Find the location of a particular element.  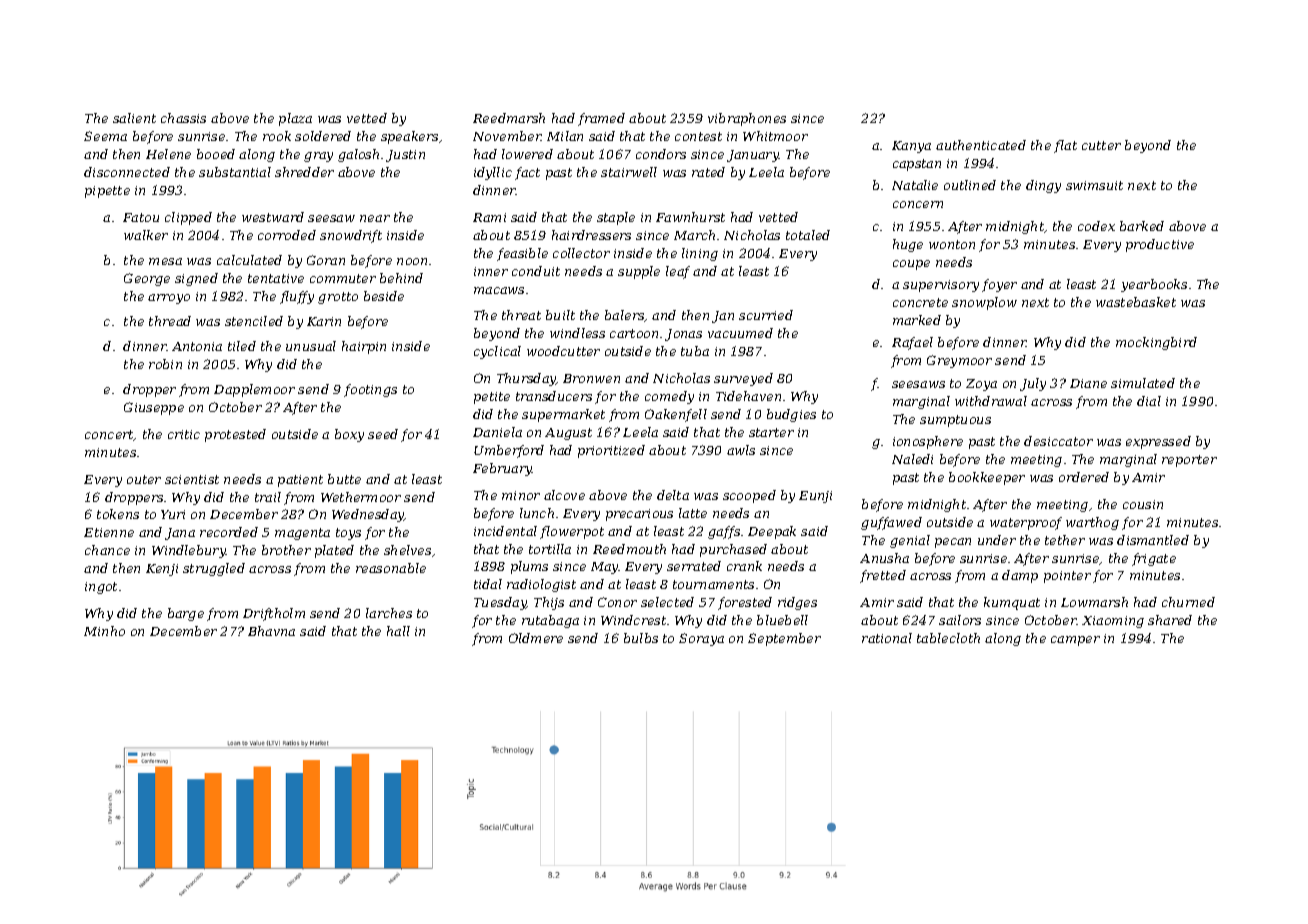

chance is located at coordinates (107, 550).
